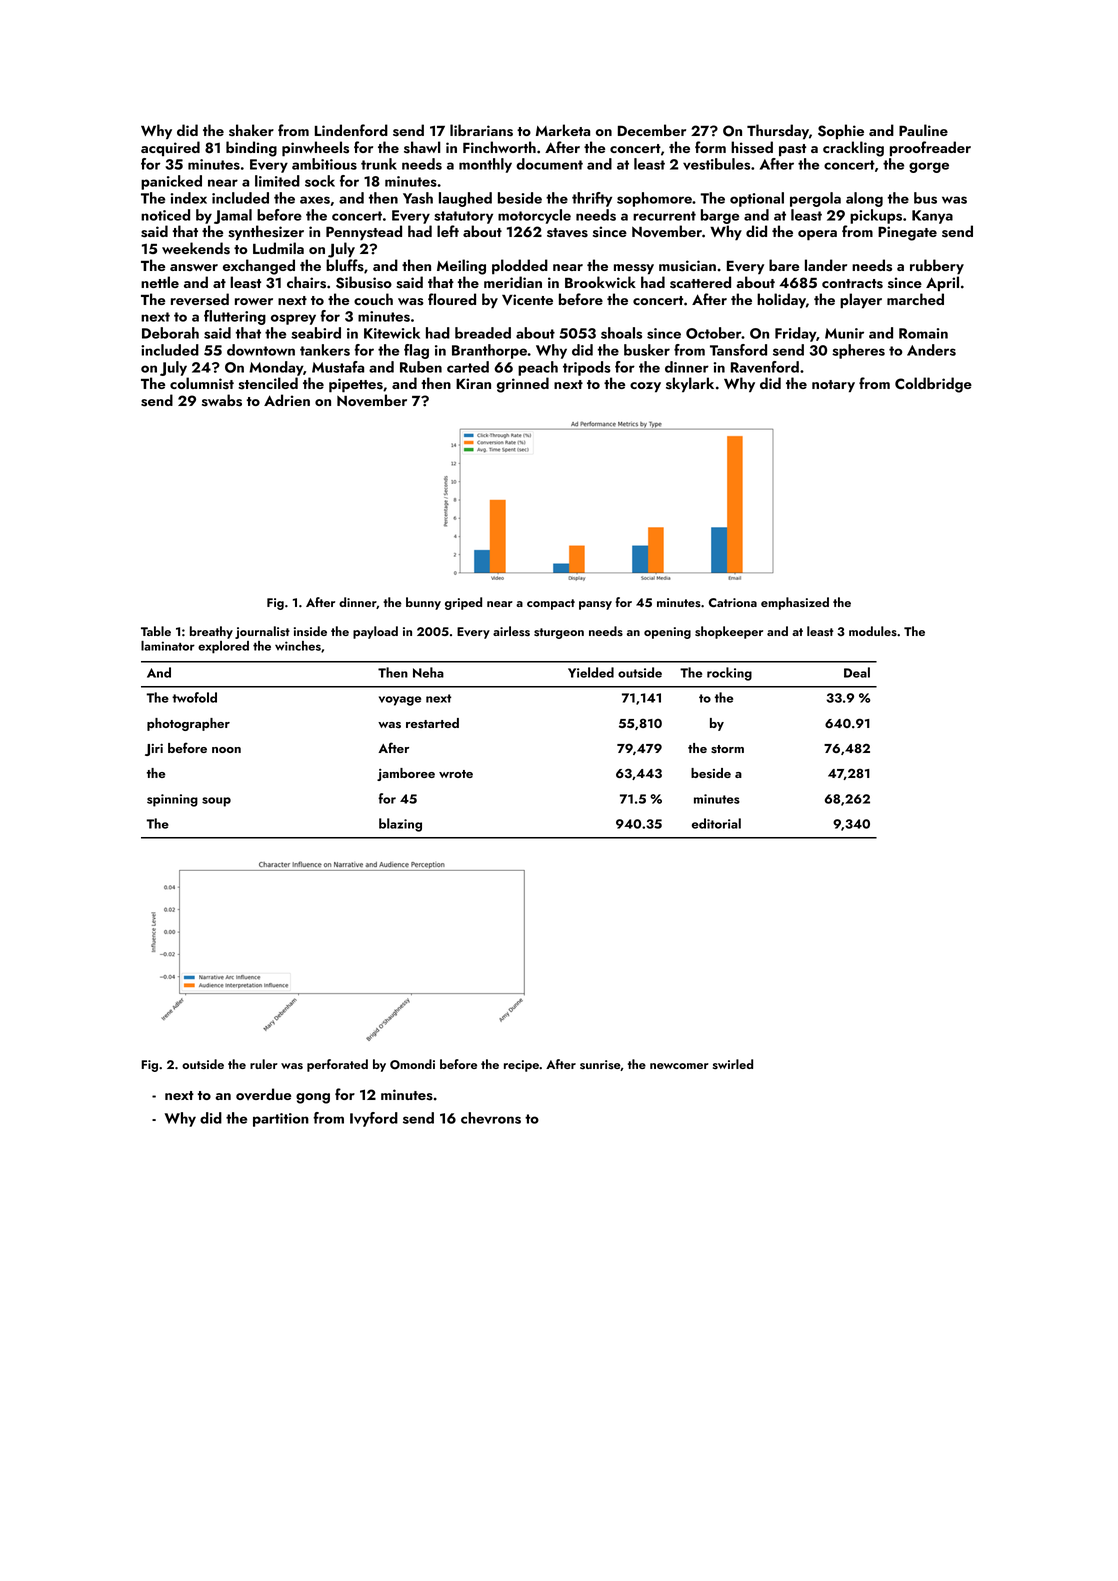 This image has height=1581, width=1118. Describe the element at coordinates (521, 1066) in the image. I see `recipe` at that location.
